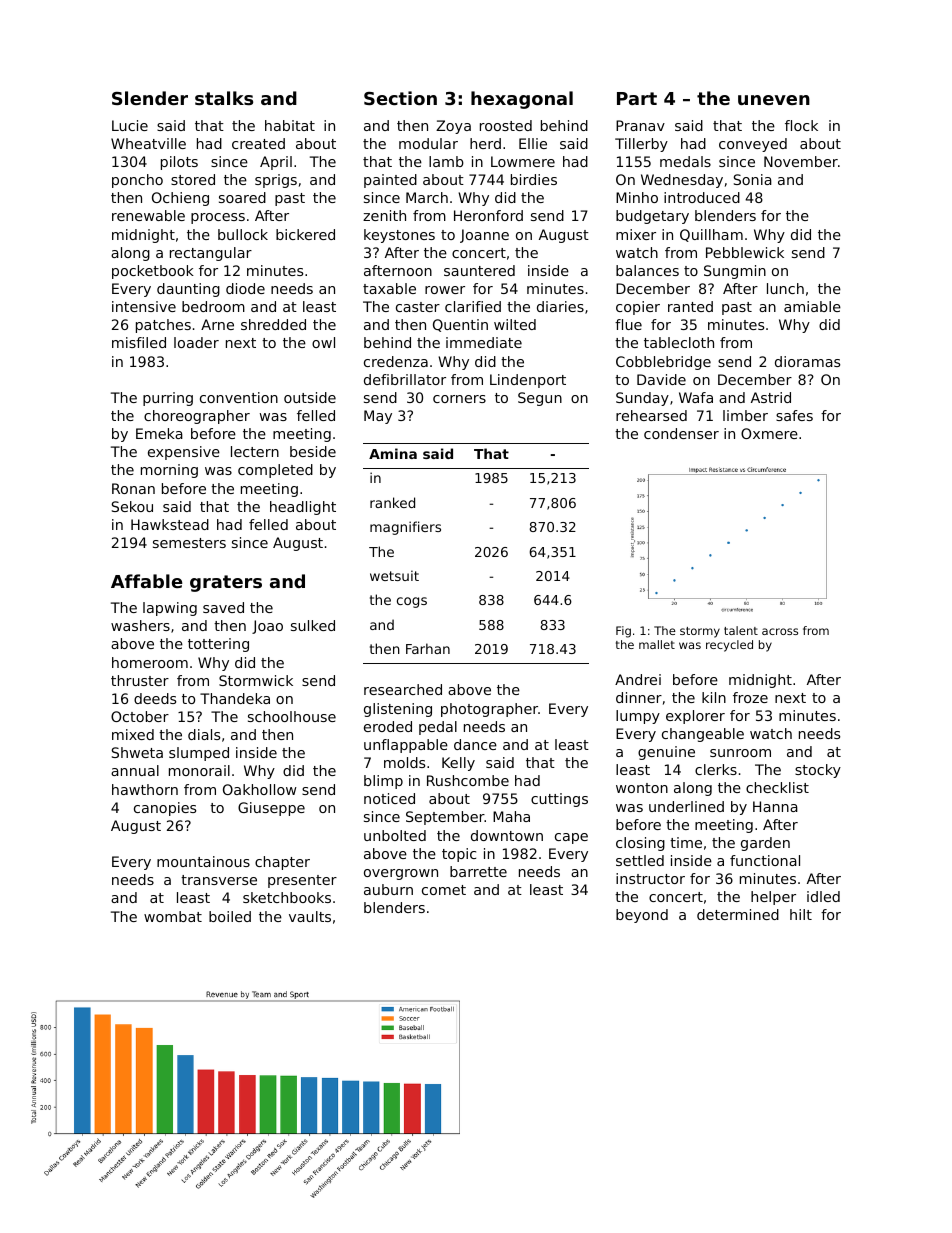 This image has height=1233, width=952. What do you see at coordinates (400, 98) in the image?
I see `Section` at bounding box center [400, 98].
